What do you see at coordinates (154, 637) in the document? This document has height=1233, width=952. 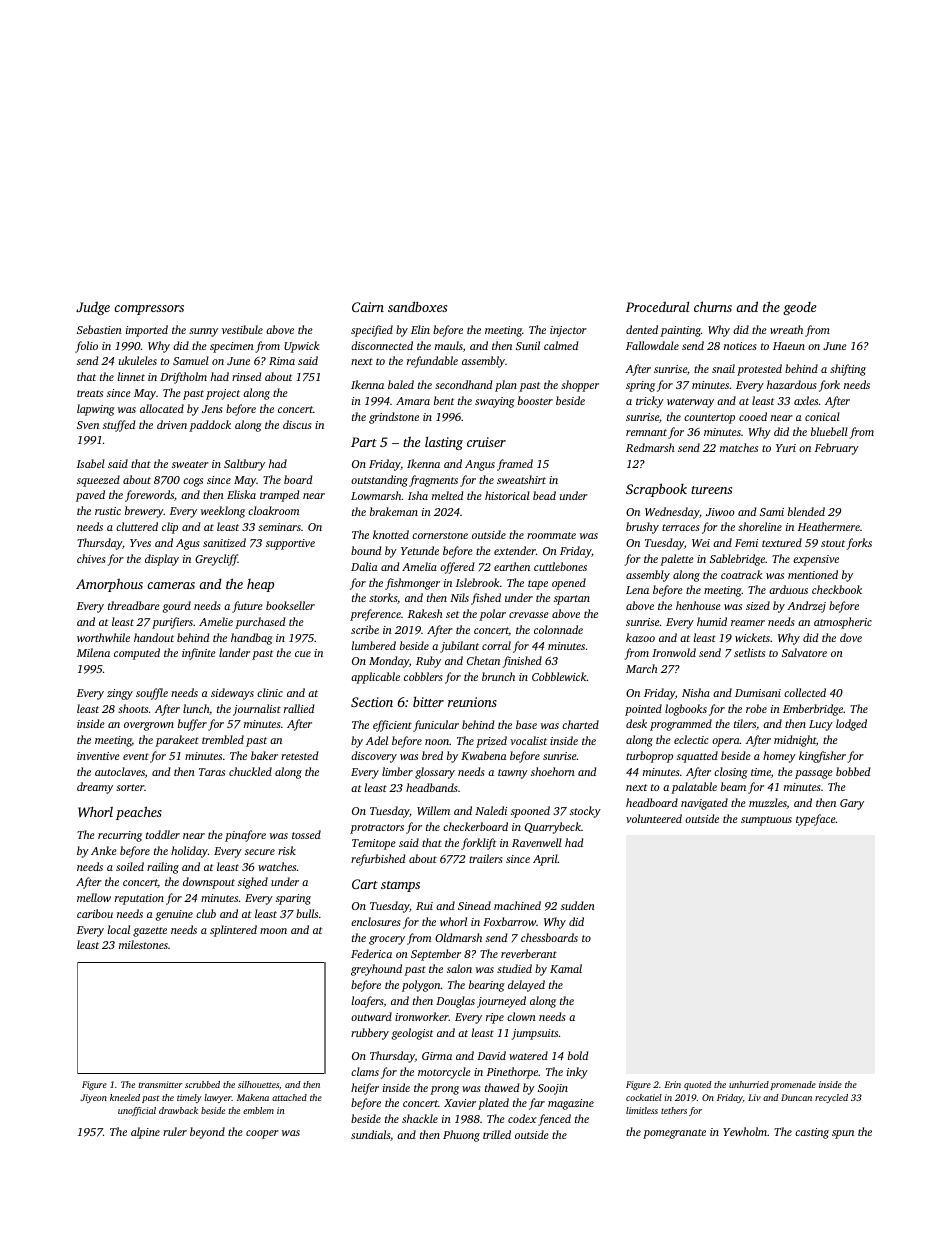 I see `handout` at bounding box center [154, 637].
